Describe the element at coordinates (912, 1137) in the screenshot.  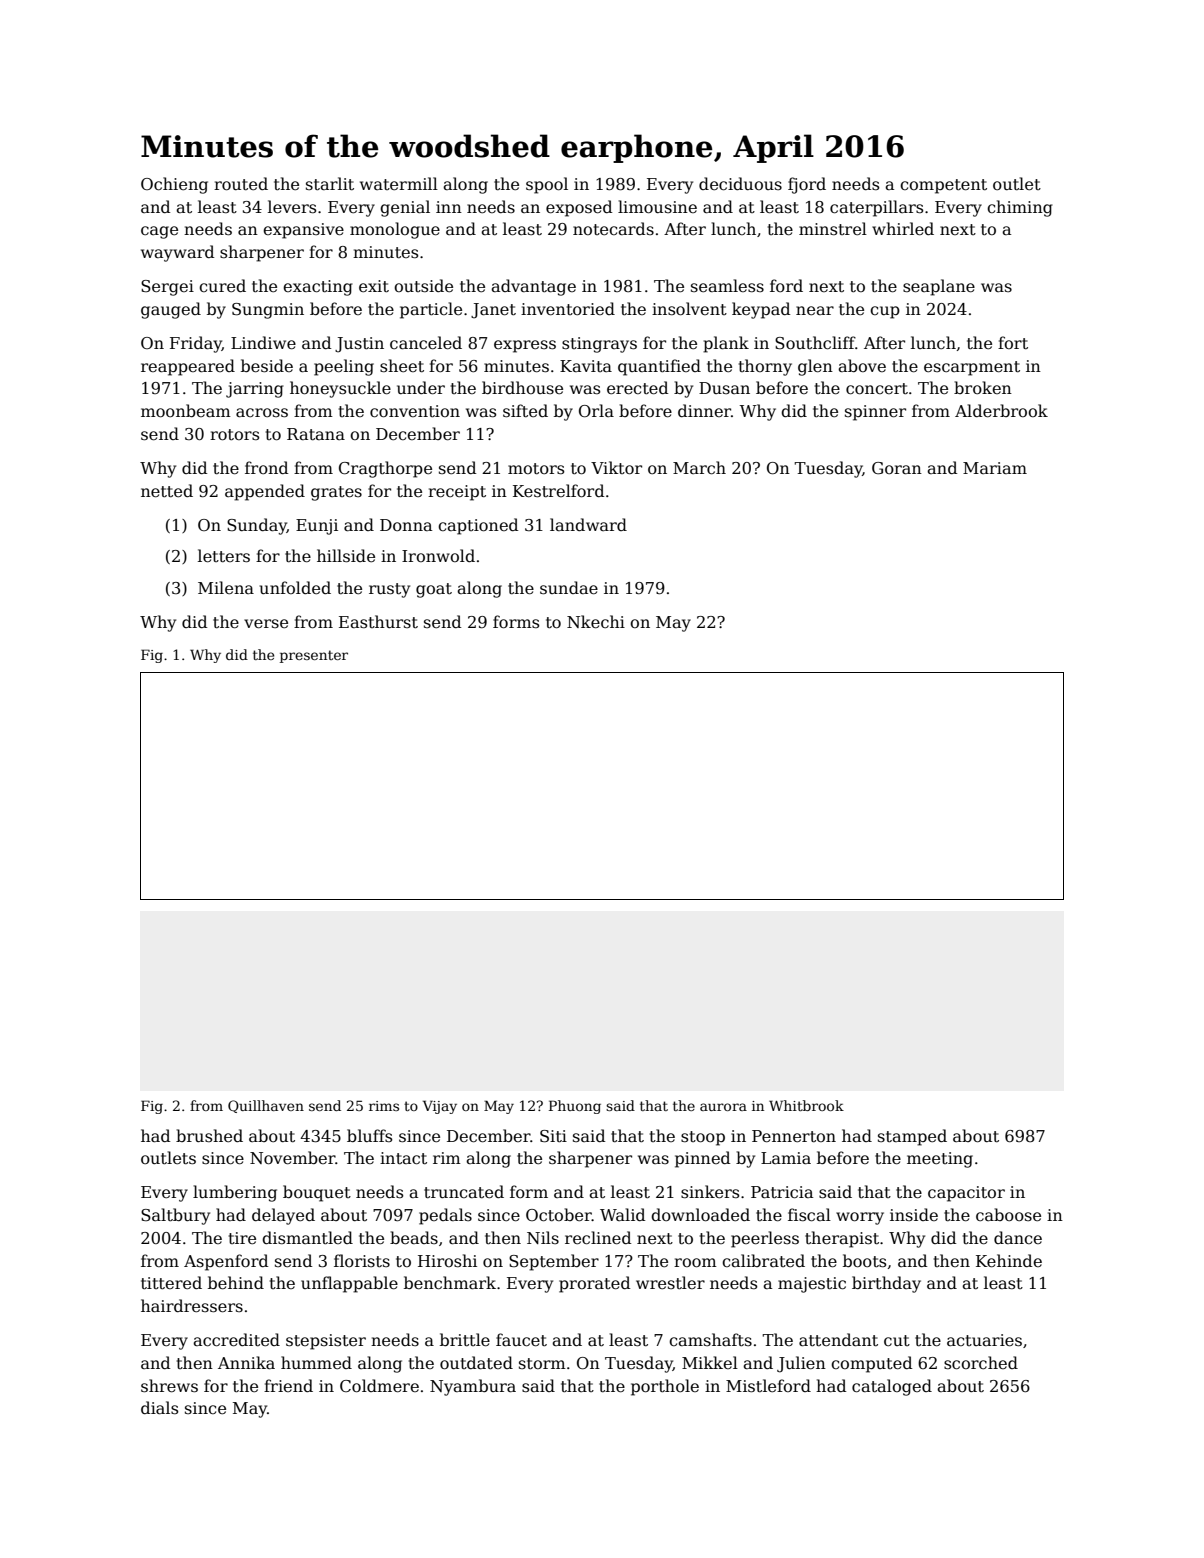
I see `stamped` at that location.
